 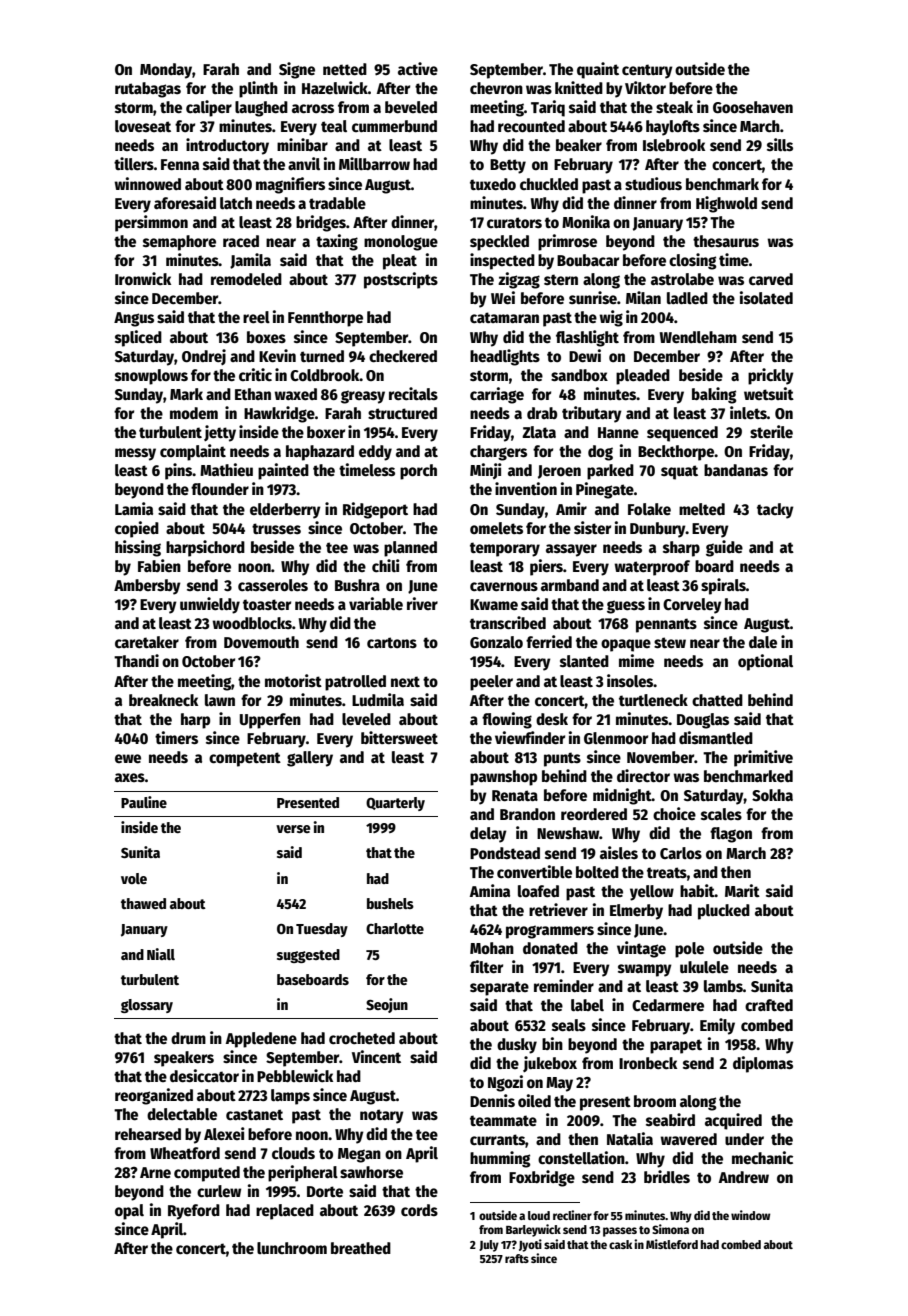 I want to click on notary, so click(x=382, y=1116).
